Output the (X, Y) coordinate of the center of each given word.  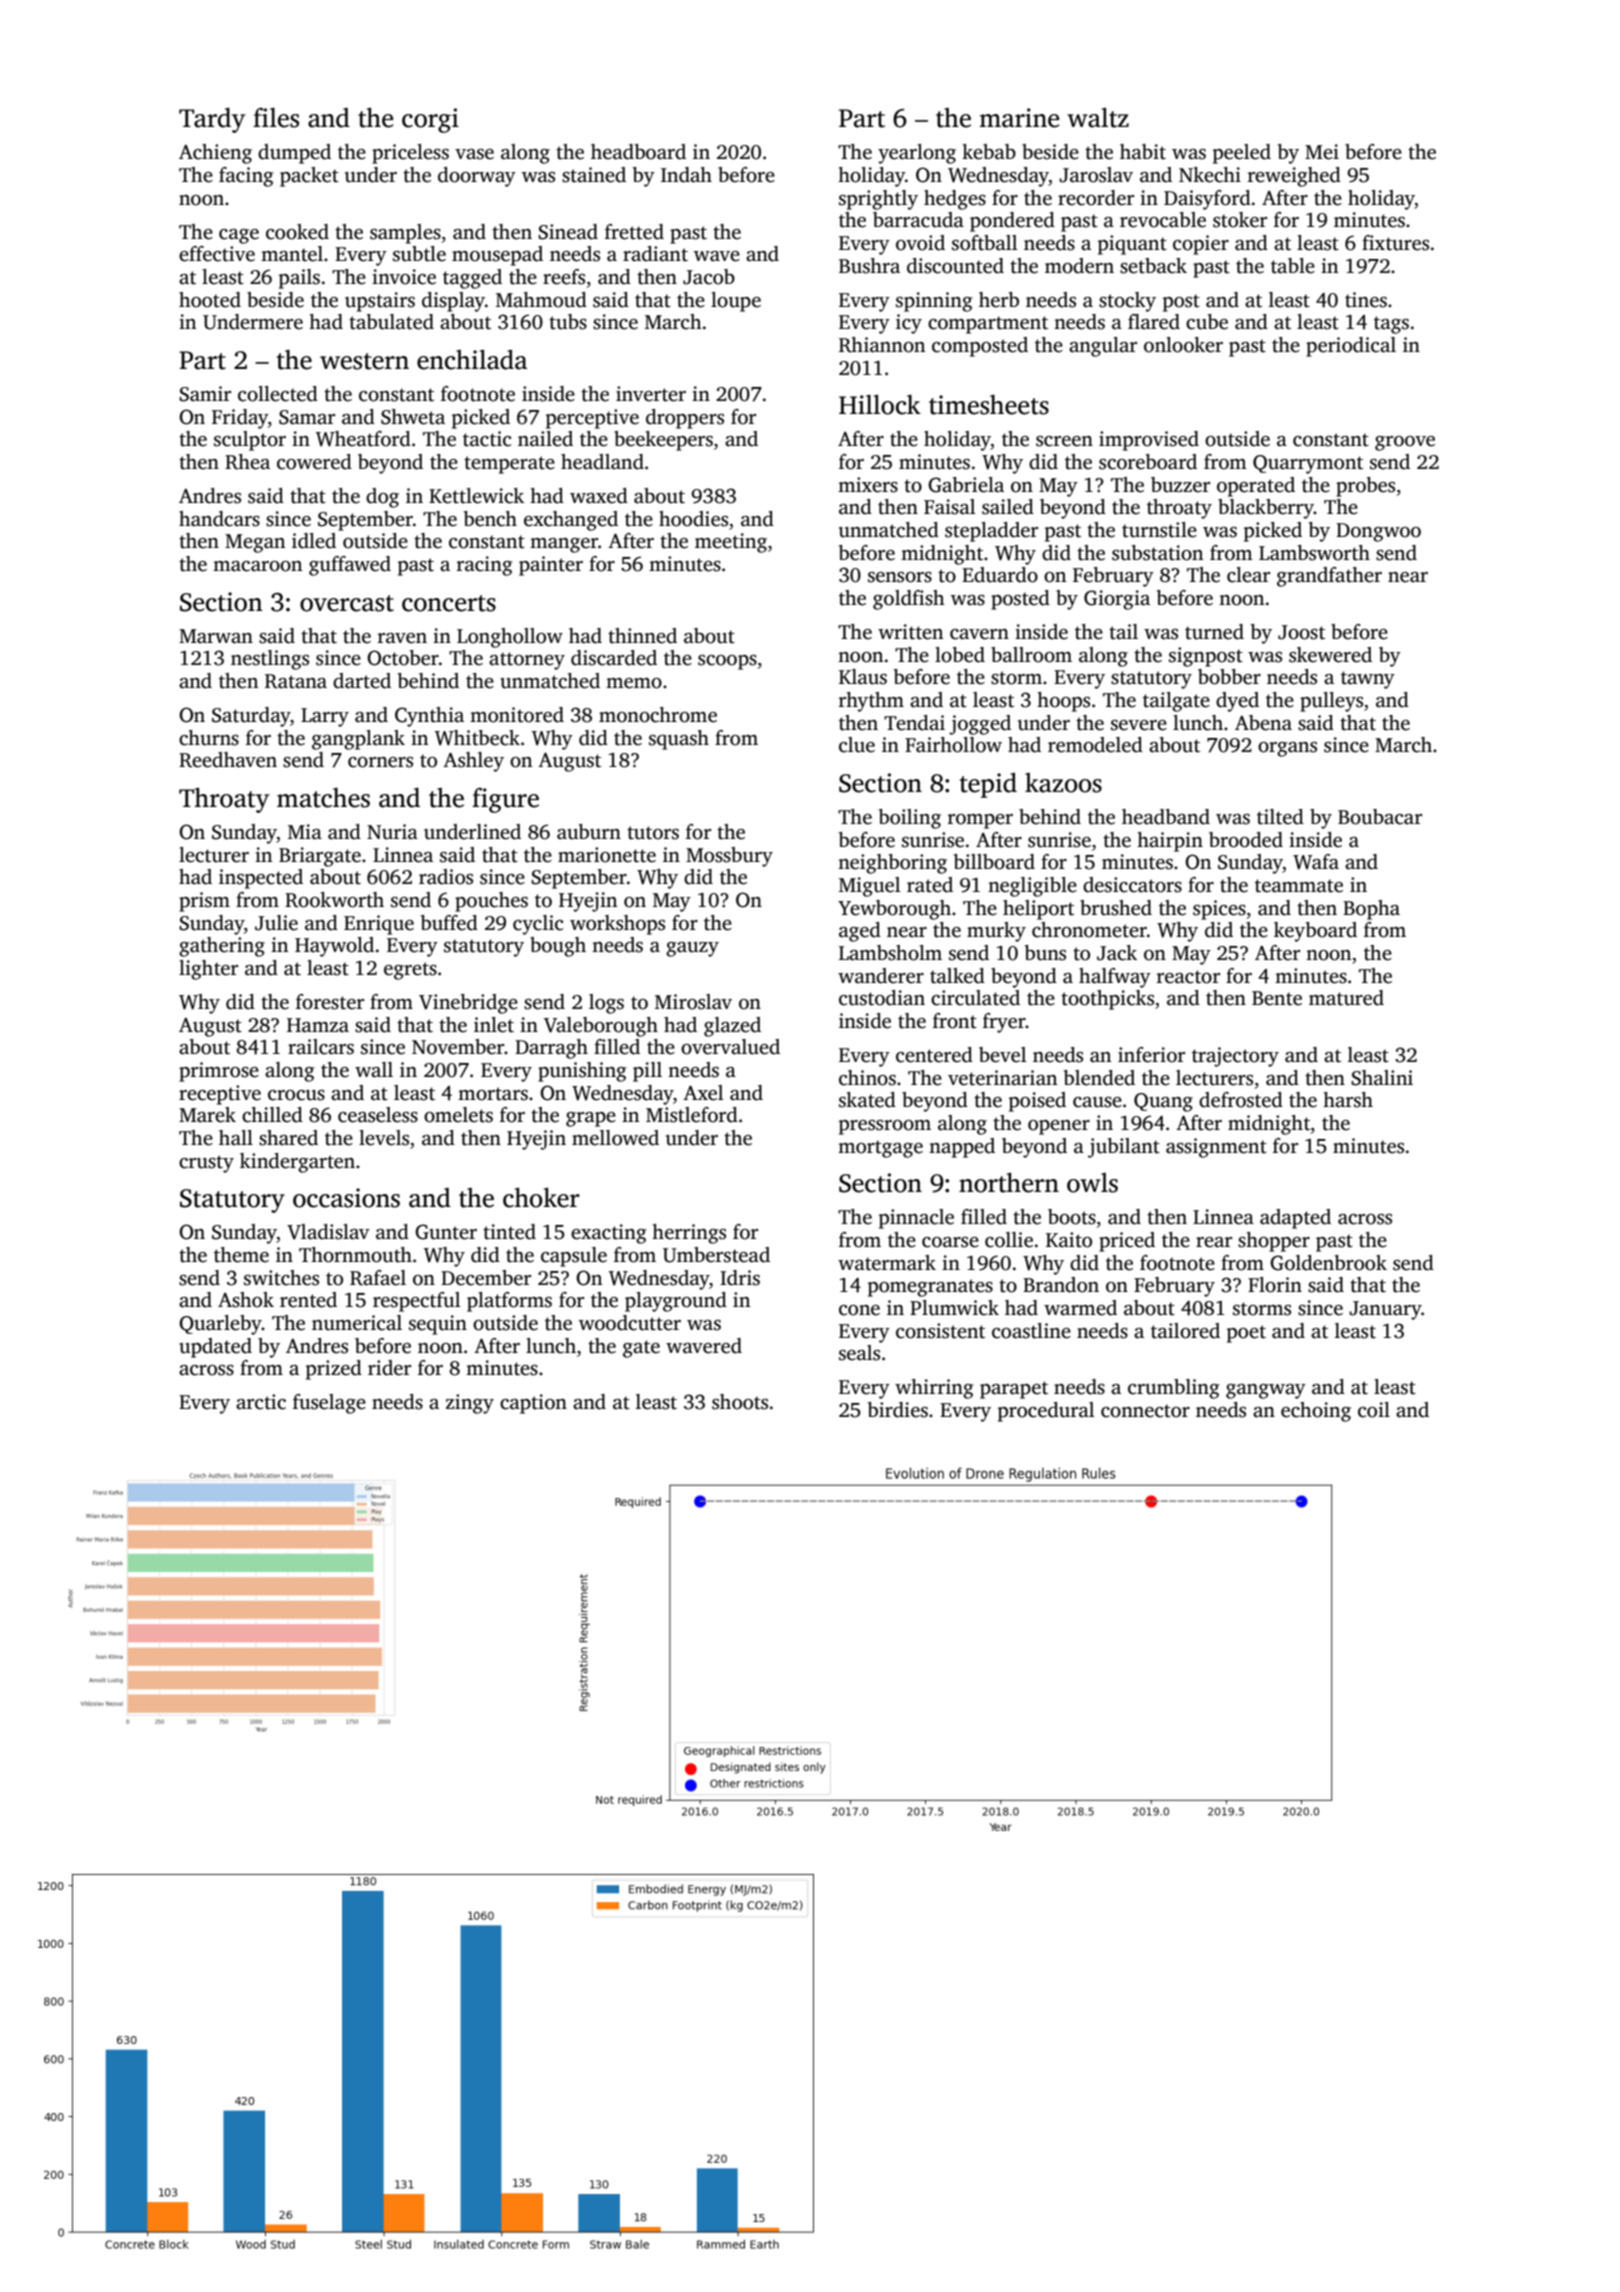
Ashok (246, 1300)
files (276, 118)
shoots (740, 1402)
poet (1246, 1334)
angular (1103, 347)
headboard (638, 152)
